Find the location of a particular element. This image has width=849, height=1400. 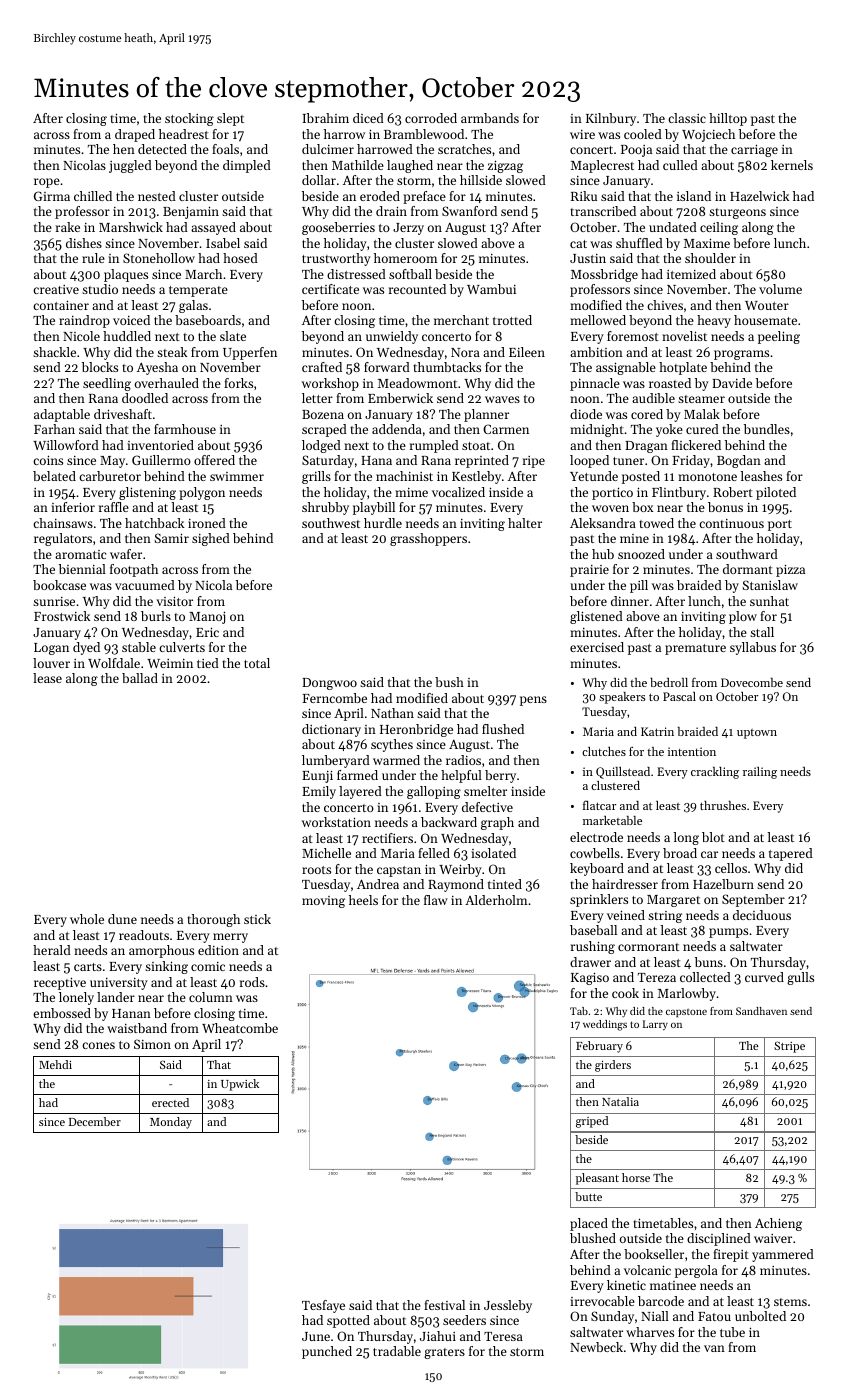

nested is located at coordinates (157, 196).
